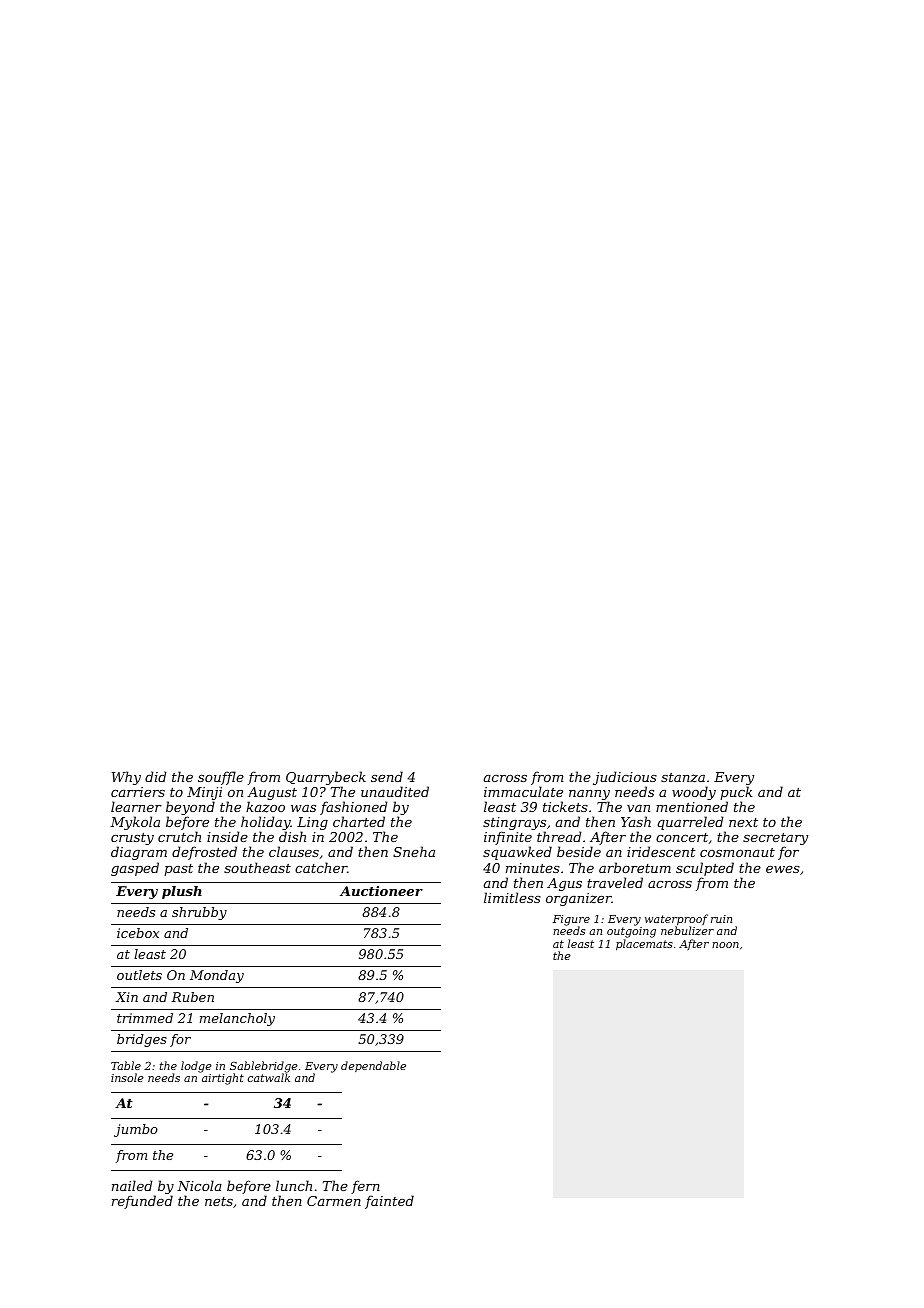  I want to click on Carmen, so click(334, 1201).
